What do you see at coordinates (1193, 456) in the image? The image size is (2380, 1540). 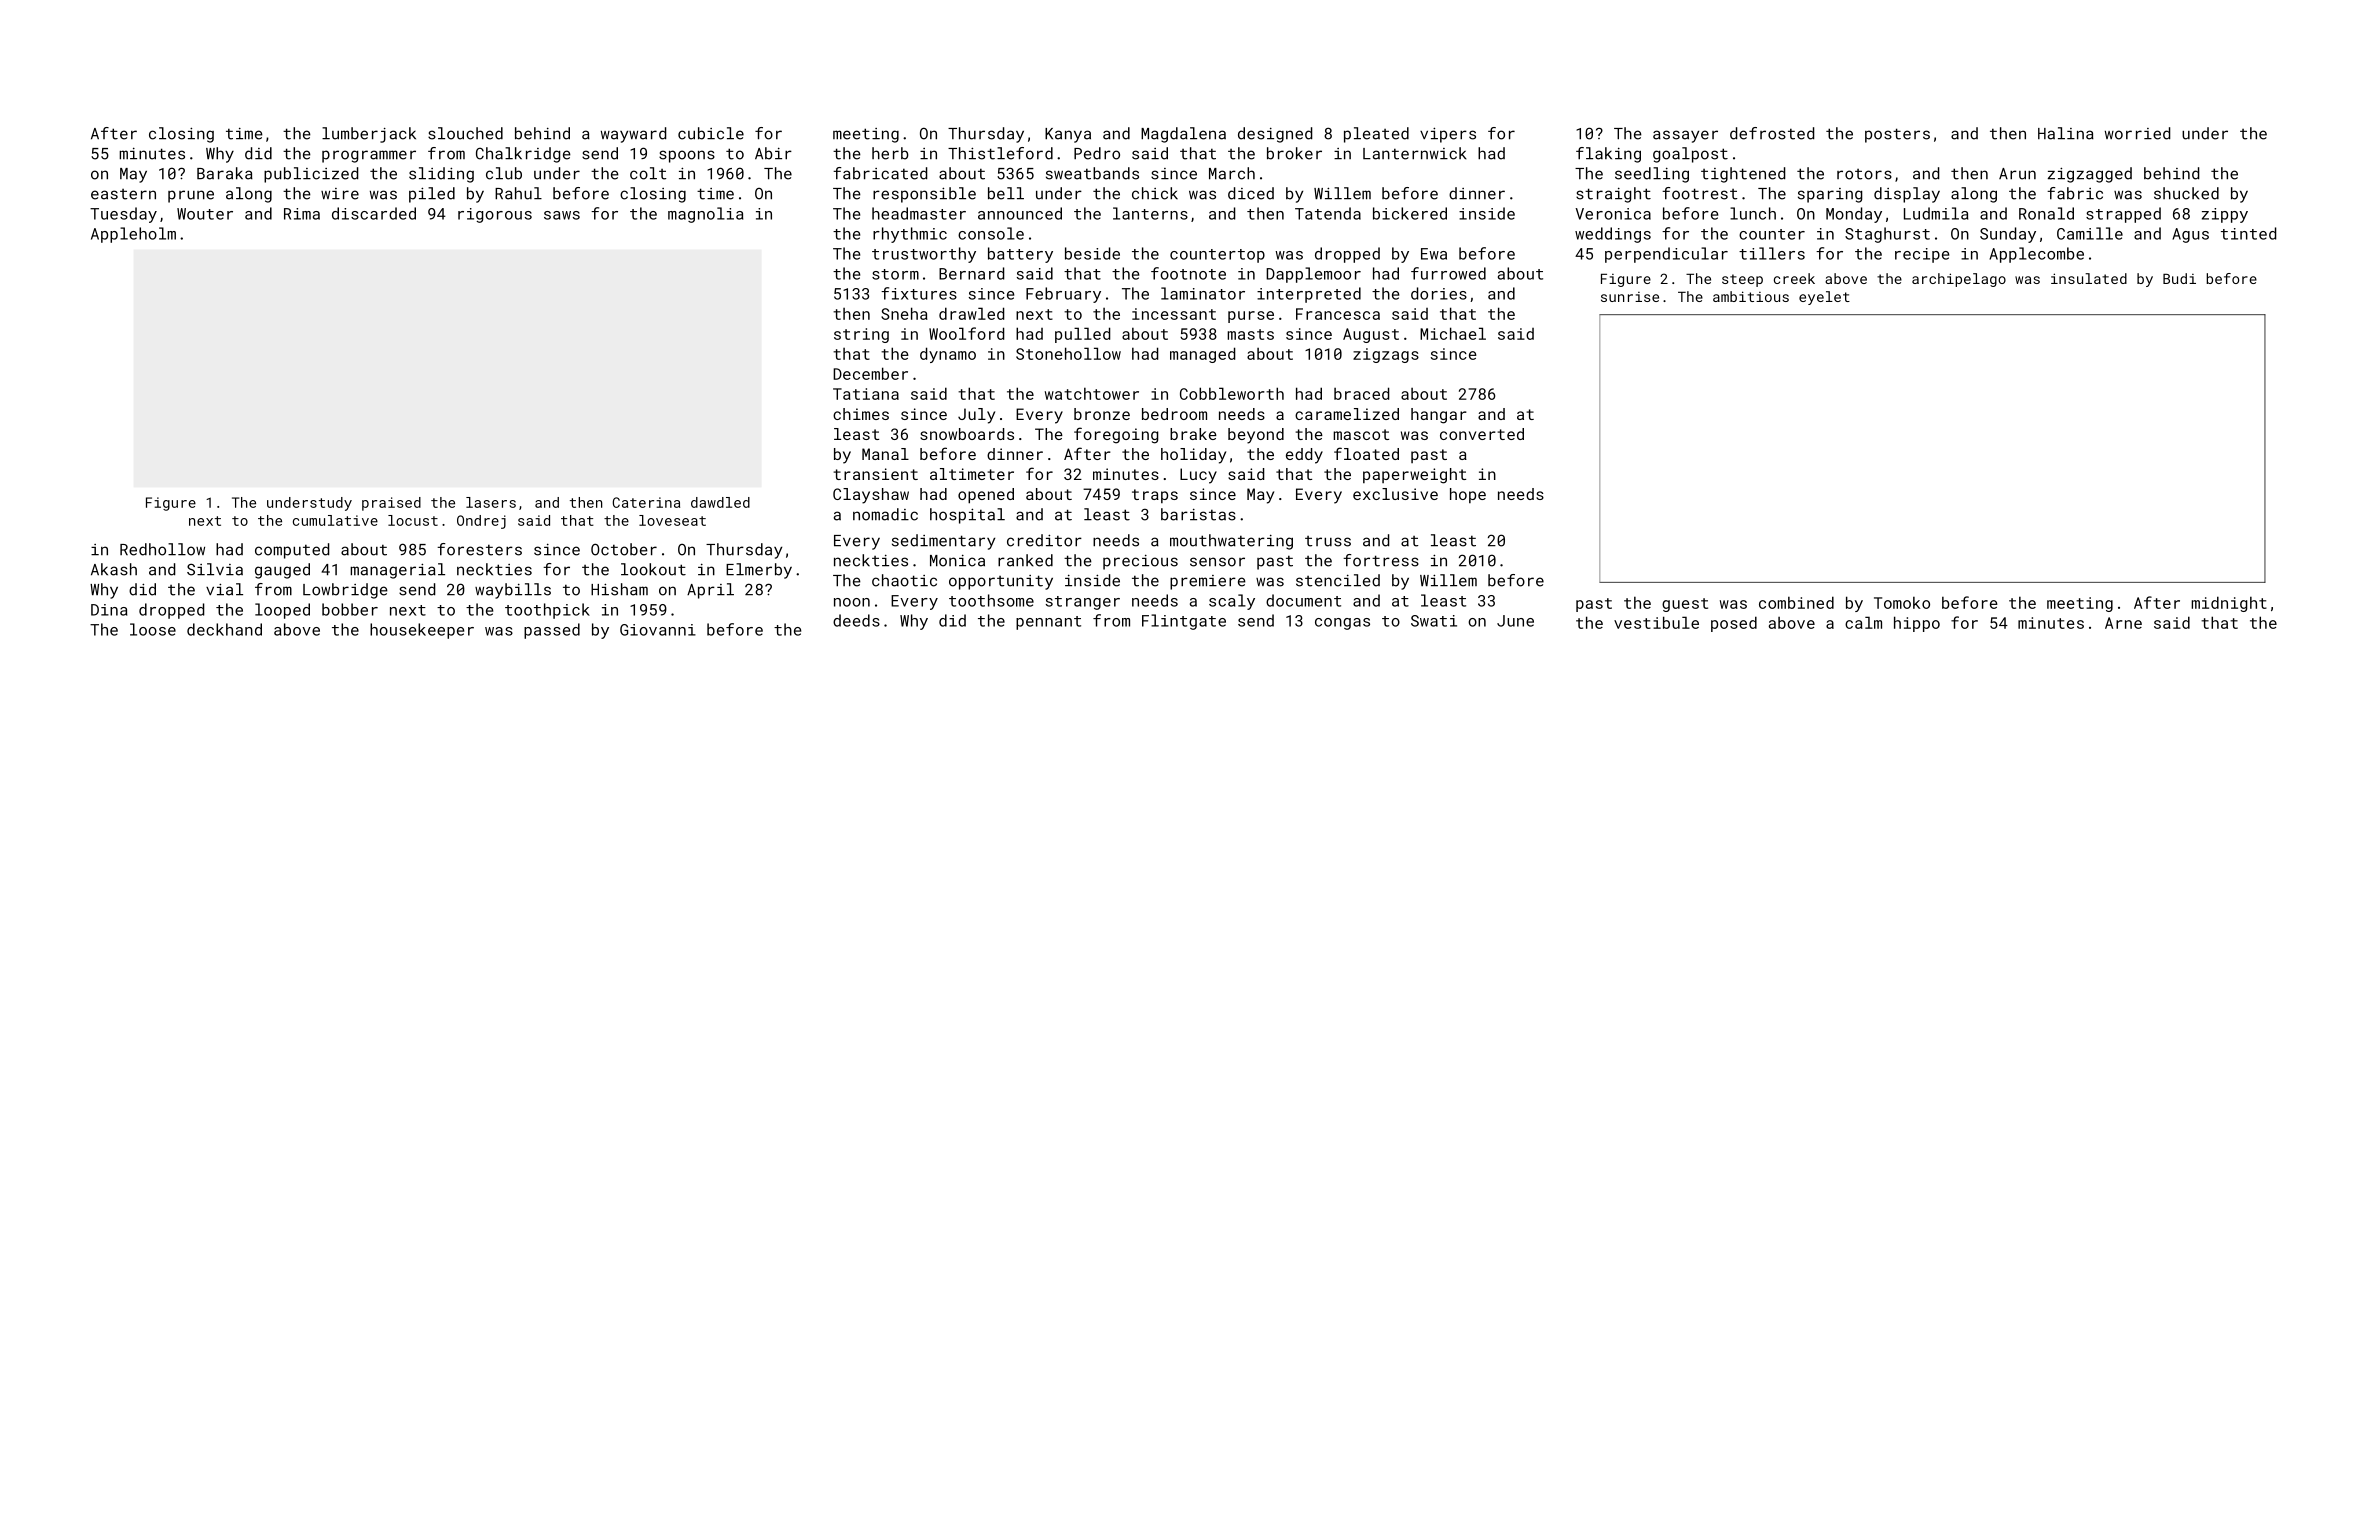 I see `holiday` at bounding box center [1193, 456].
